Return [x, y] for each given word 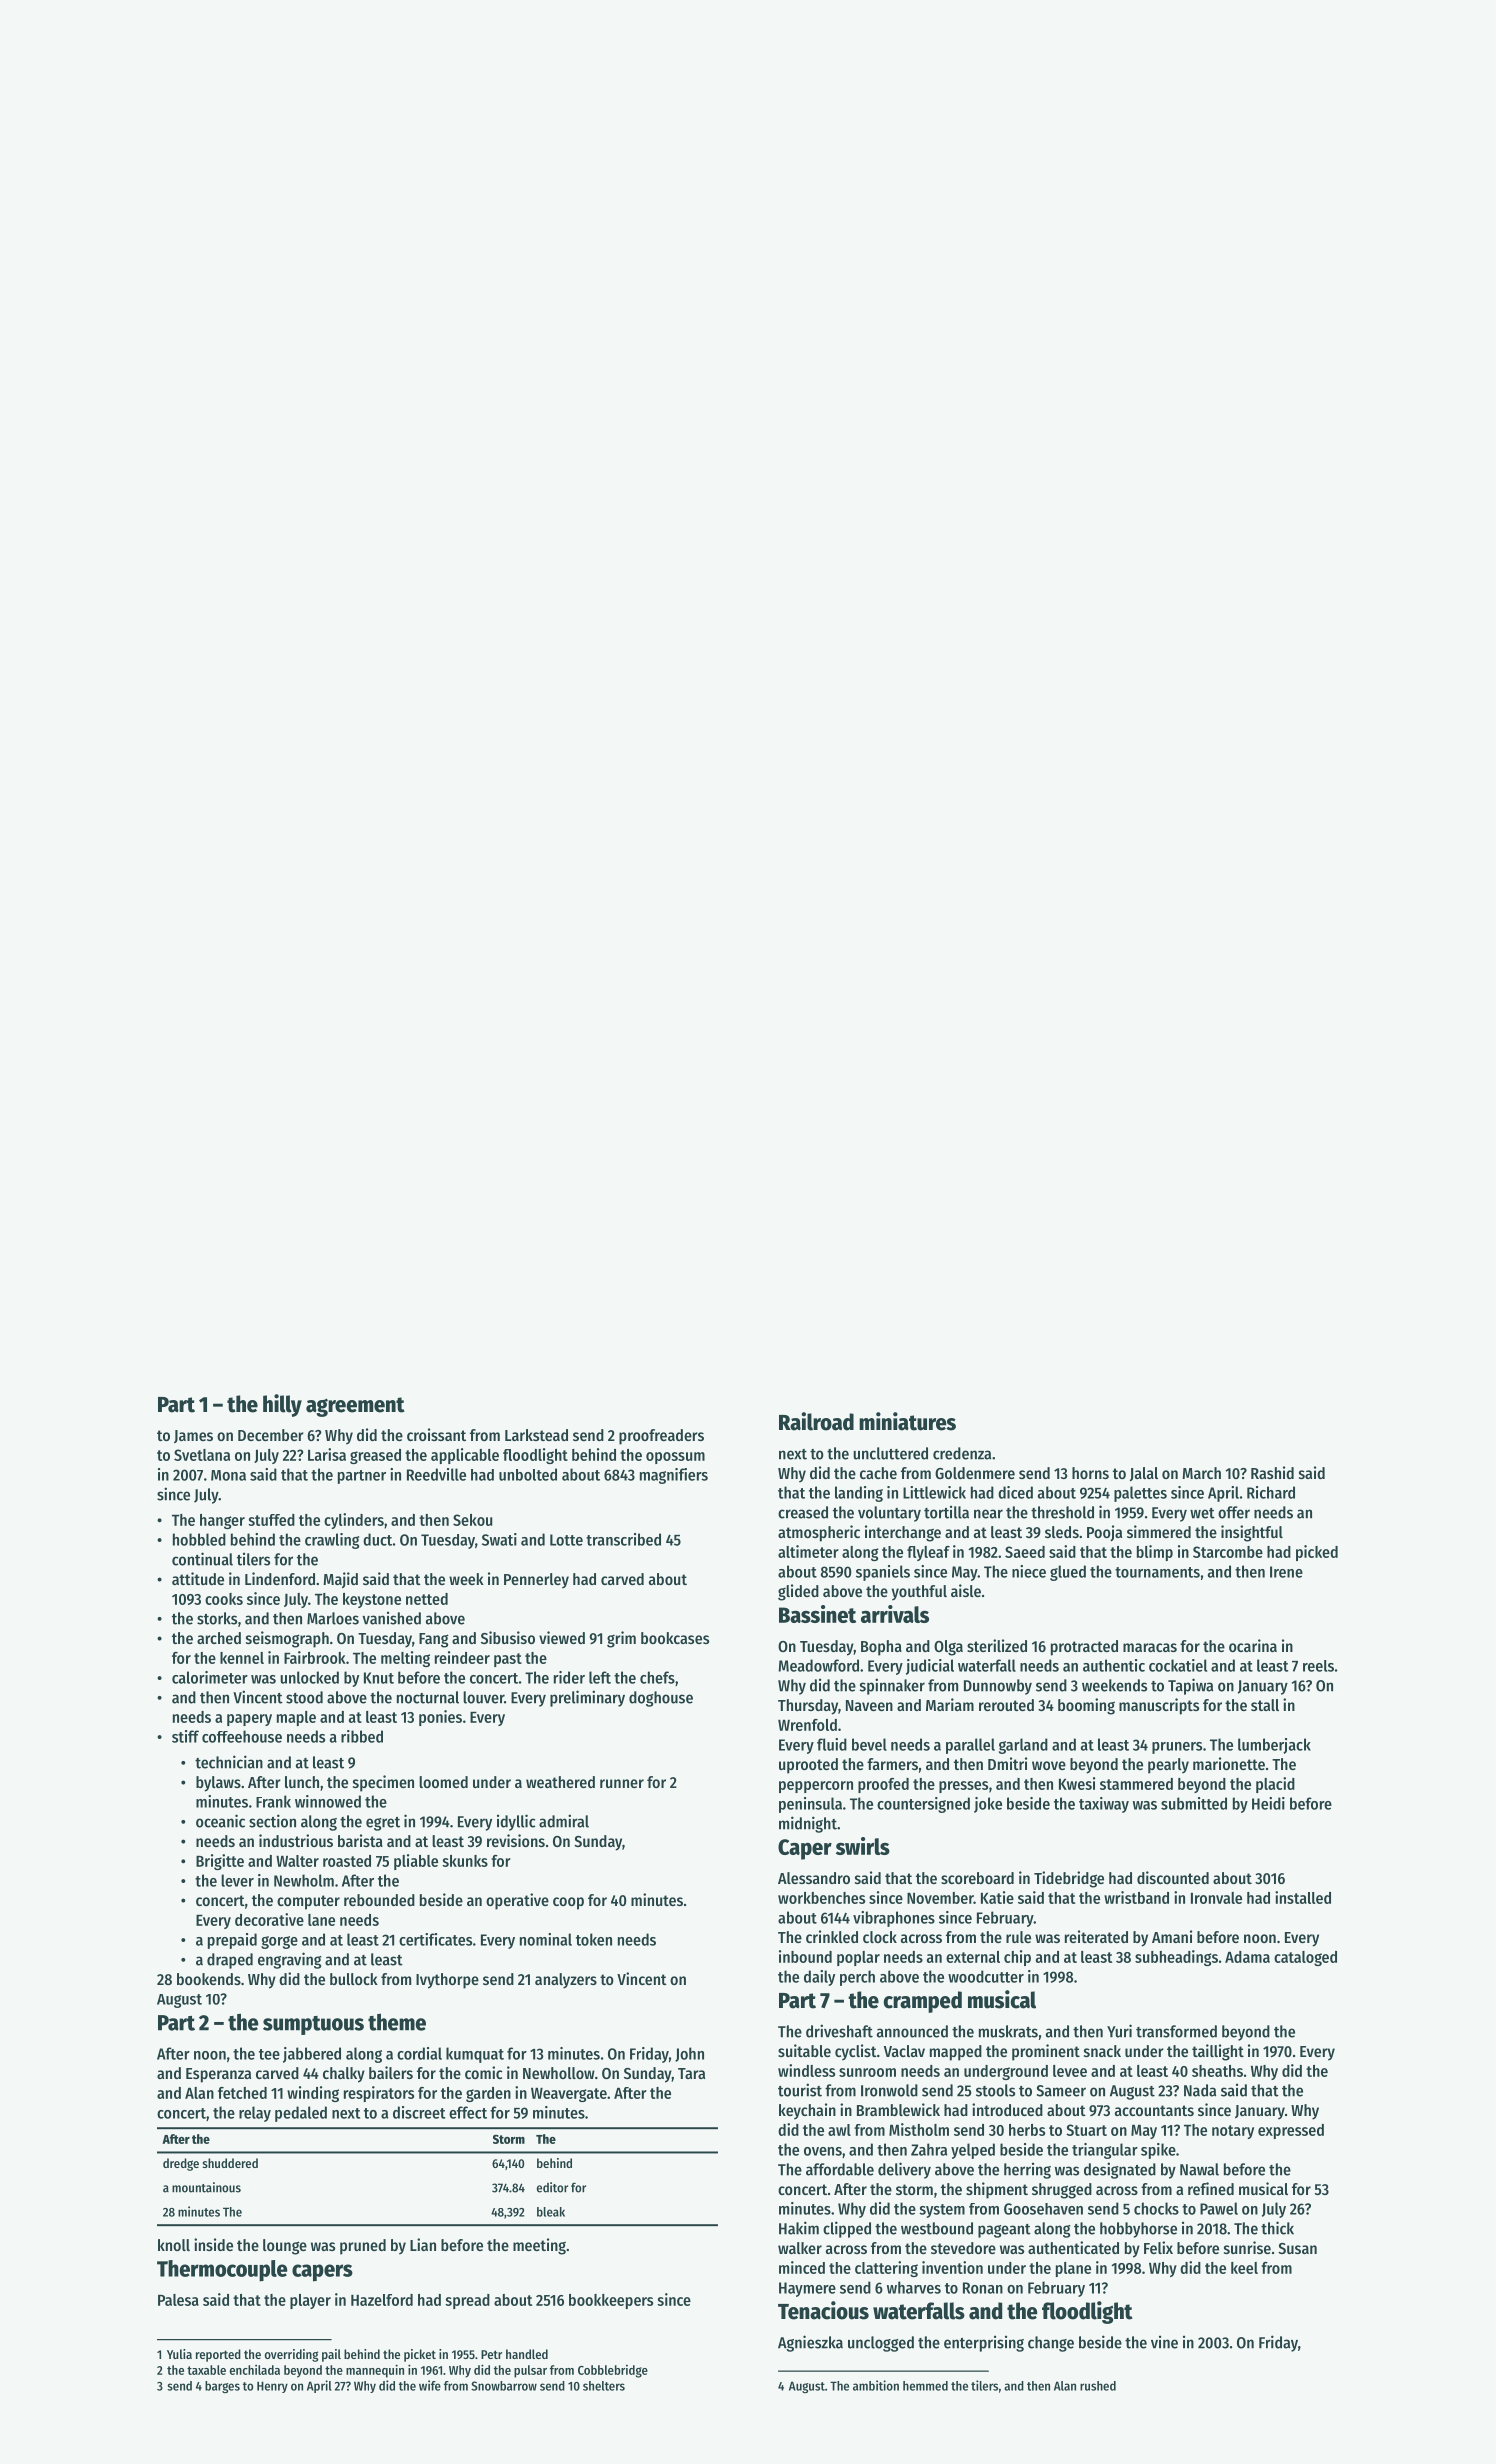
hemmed [925, 2386]
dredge [181, 2164]
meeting [539, 2246]
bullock [354, 1979]
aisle [966, 1590]
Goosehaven [1043, 2209]
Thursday [808, 1707]
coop [568, 1903]
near [988, 1514]
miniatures [907, 1421]
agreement [355, 1407]
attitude [198, 1578]
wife [430, 2385]
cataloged [1305, 1958]
